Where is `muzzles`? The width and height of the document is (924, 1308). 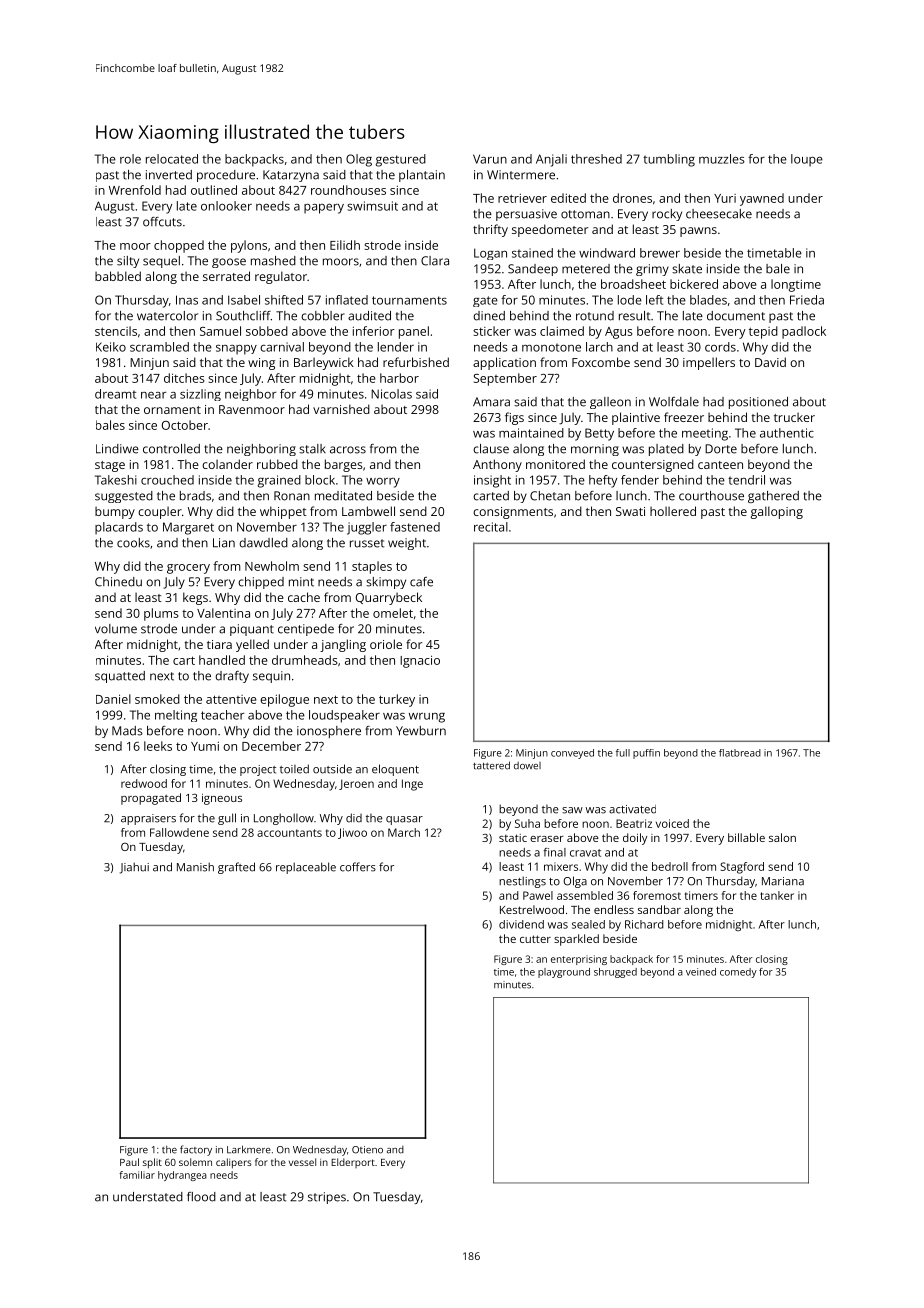
muzzles is located at coordinates (722, 159).
